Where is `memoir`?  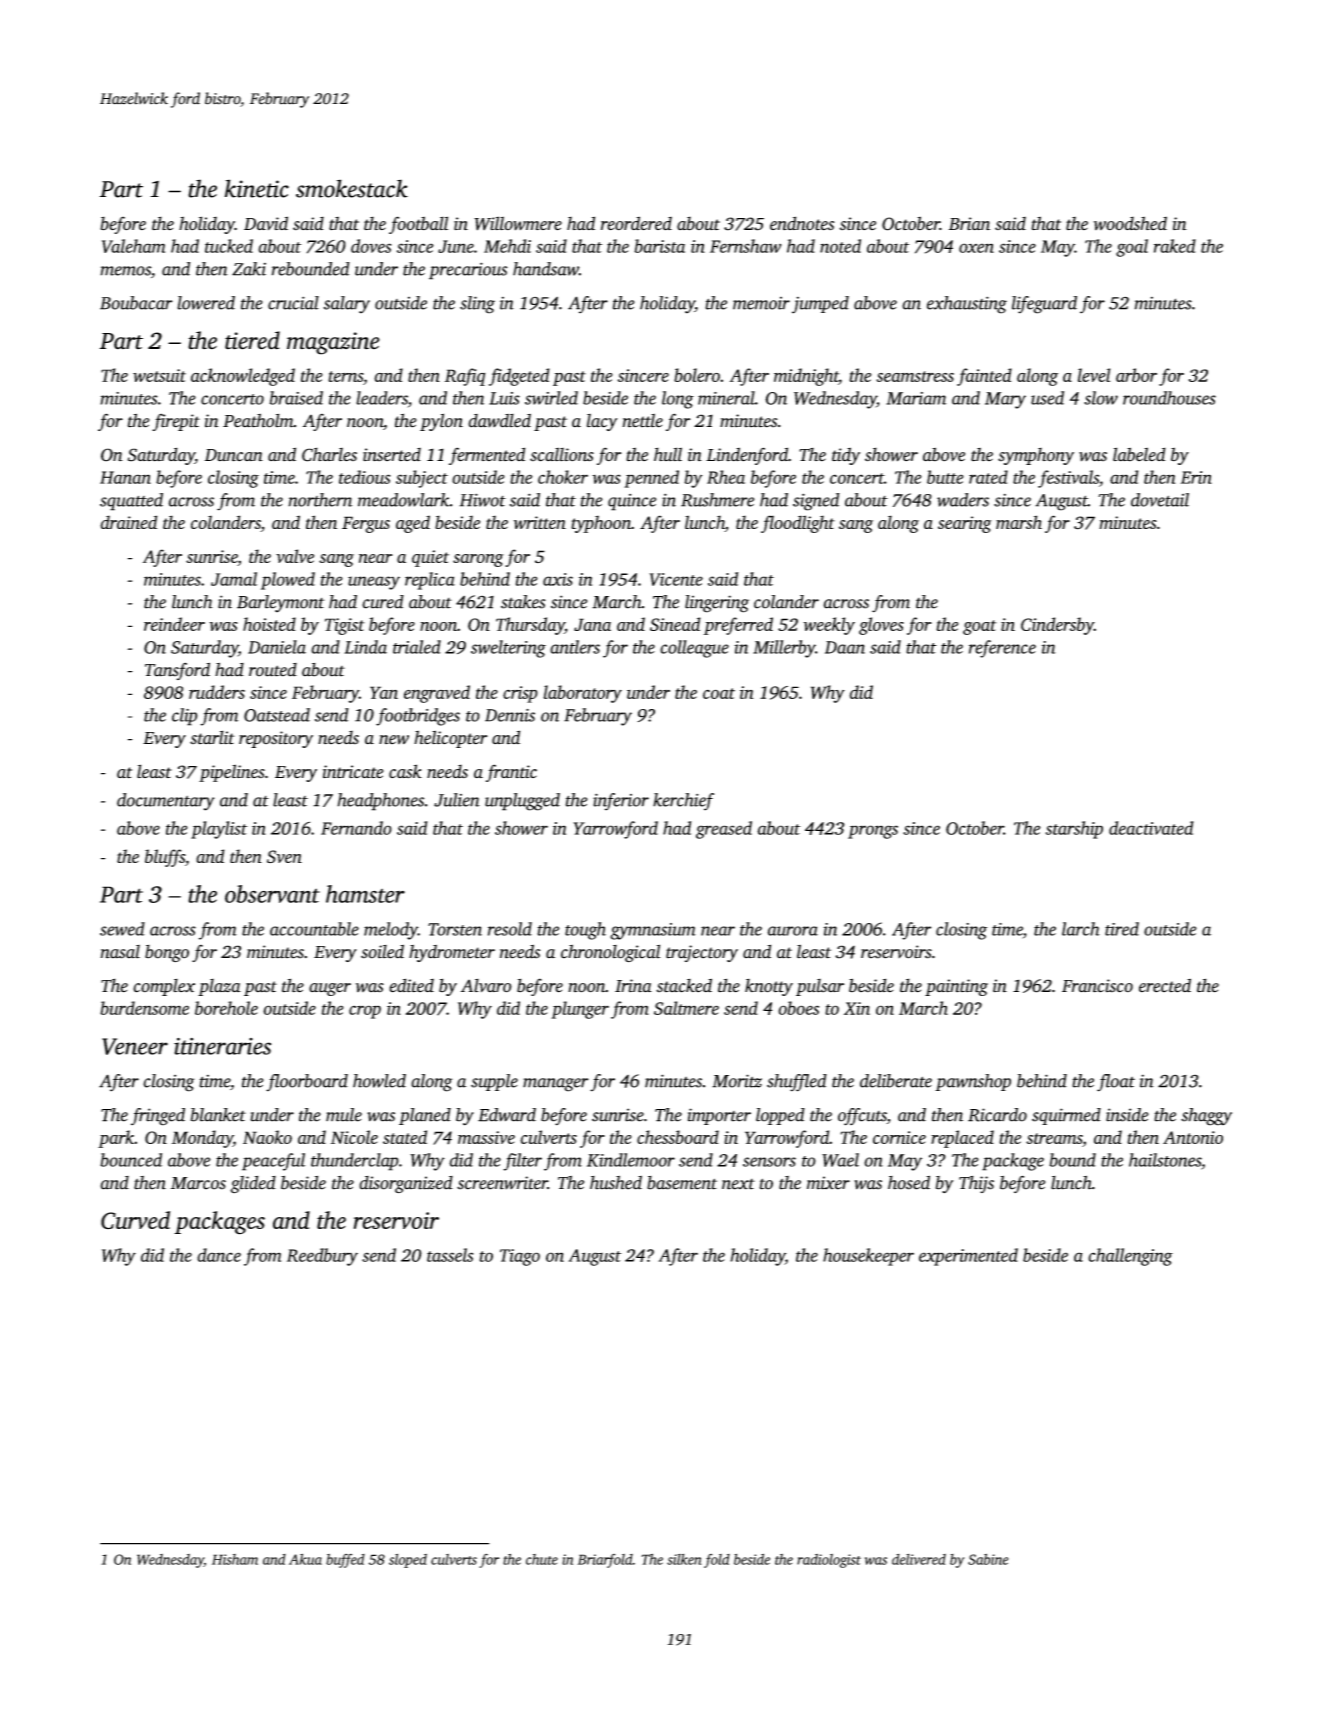
memoir is located at coordinates (761, 303).
